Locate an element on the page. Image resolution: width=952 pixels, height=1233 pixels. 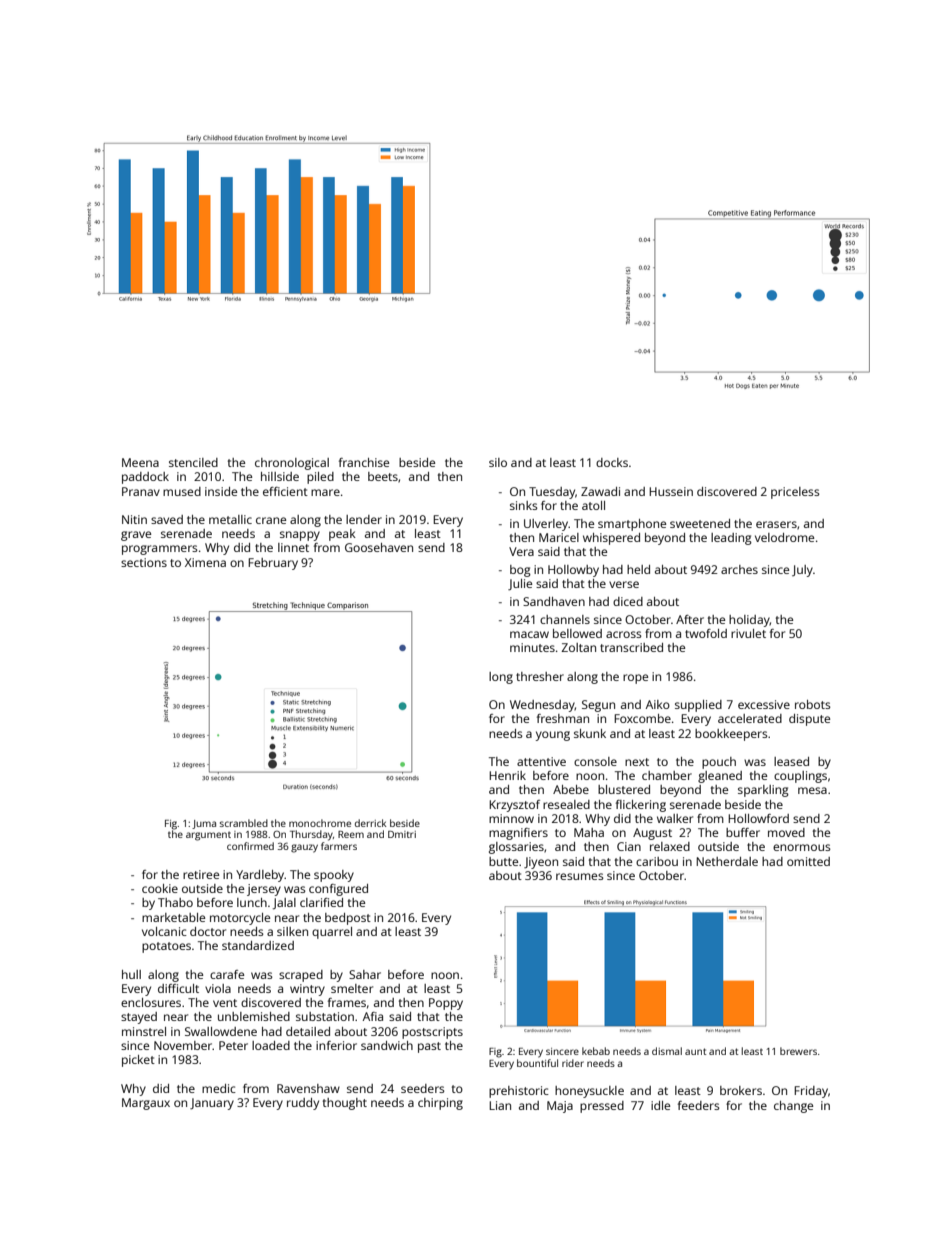
Ximena is located at coordinates (205, 562).
